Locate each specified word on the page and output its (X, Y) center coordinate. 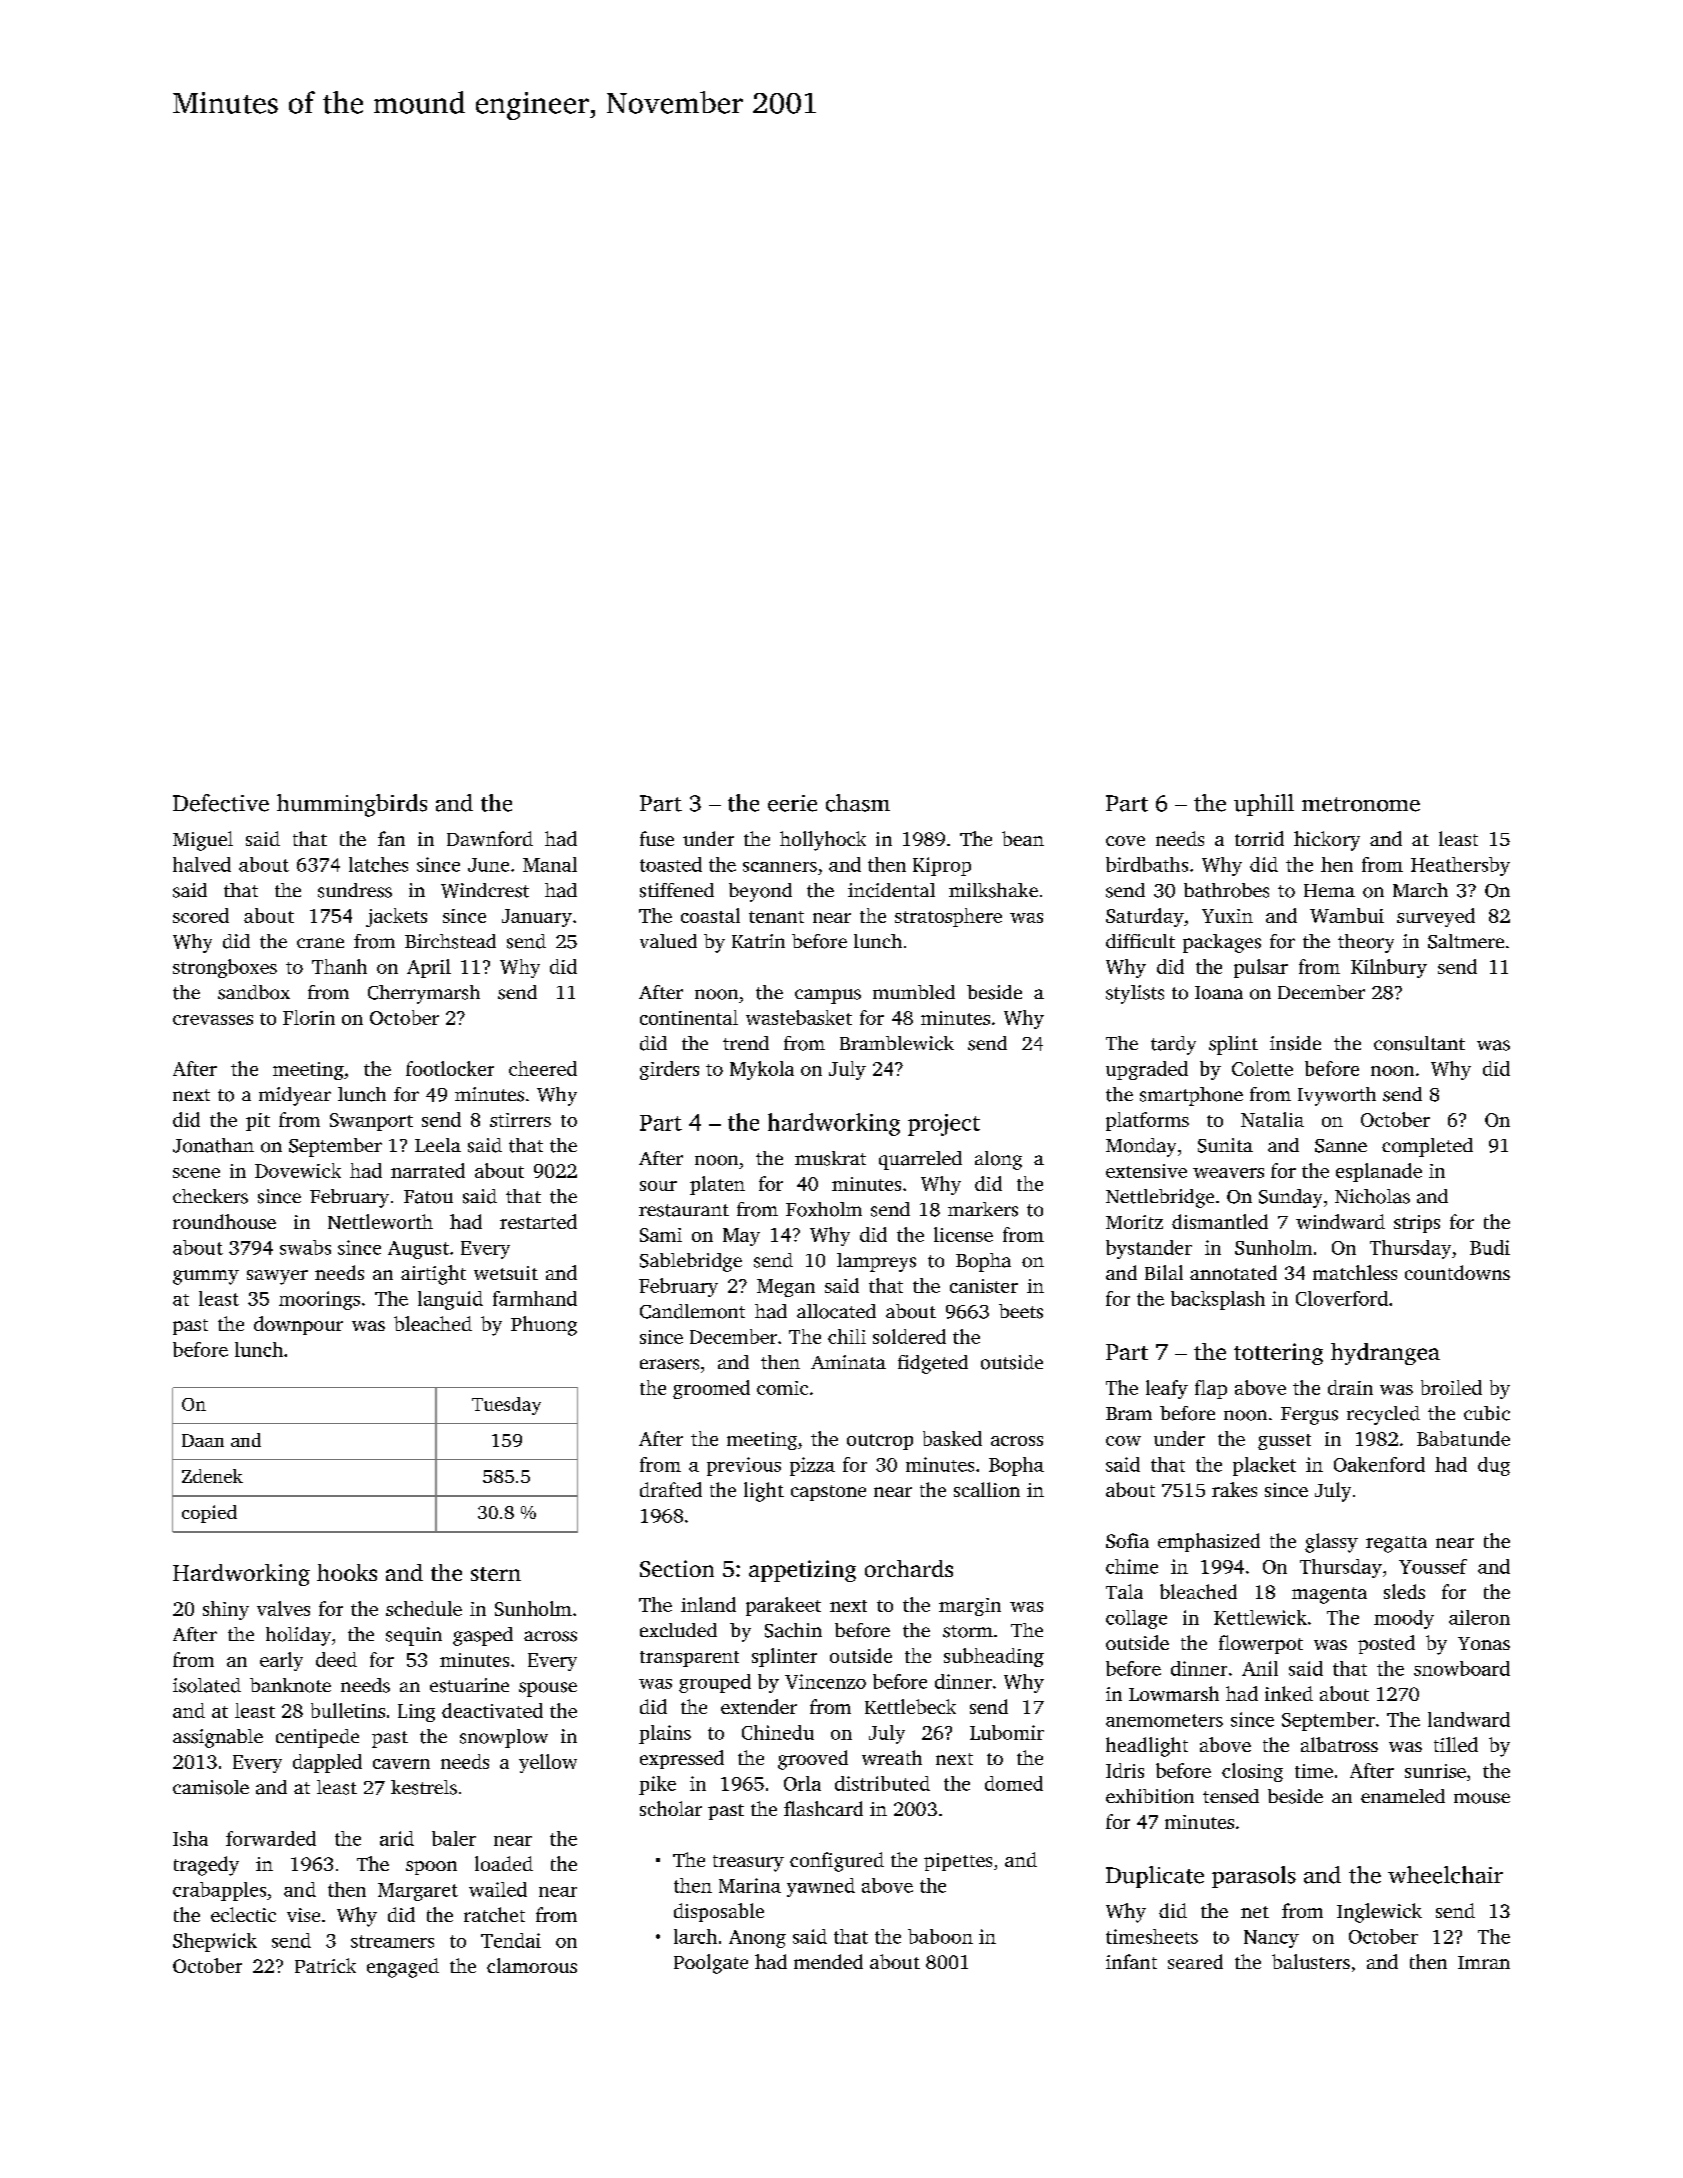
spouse (548, 1689)
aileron (1479, 1617)
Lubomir (1007, 1732)
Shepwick (215, 1942)
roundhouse (224, 1221)
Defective (221, 803)
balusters (1311, 1961)
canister (984, 1286)
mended (828, 1961)
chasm (858, 803)
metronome (1361, 804)
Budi (1490, 1247)
